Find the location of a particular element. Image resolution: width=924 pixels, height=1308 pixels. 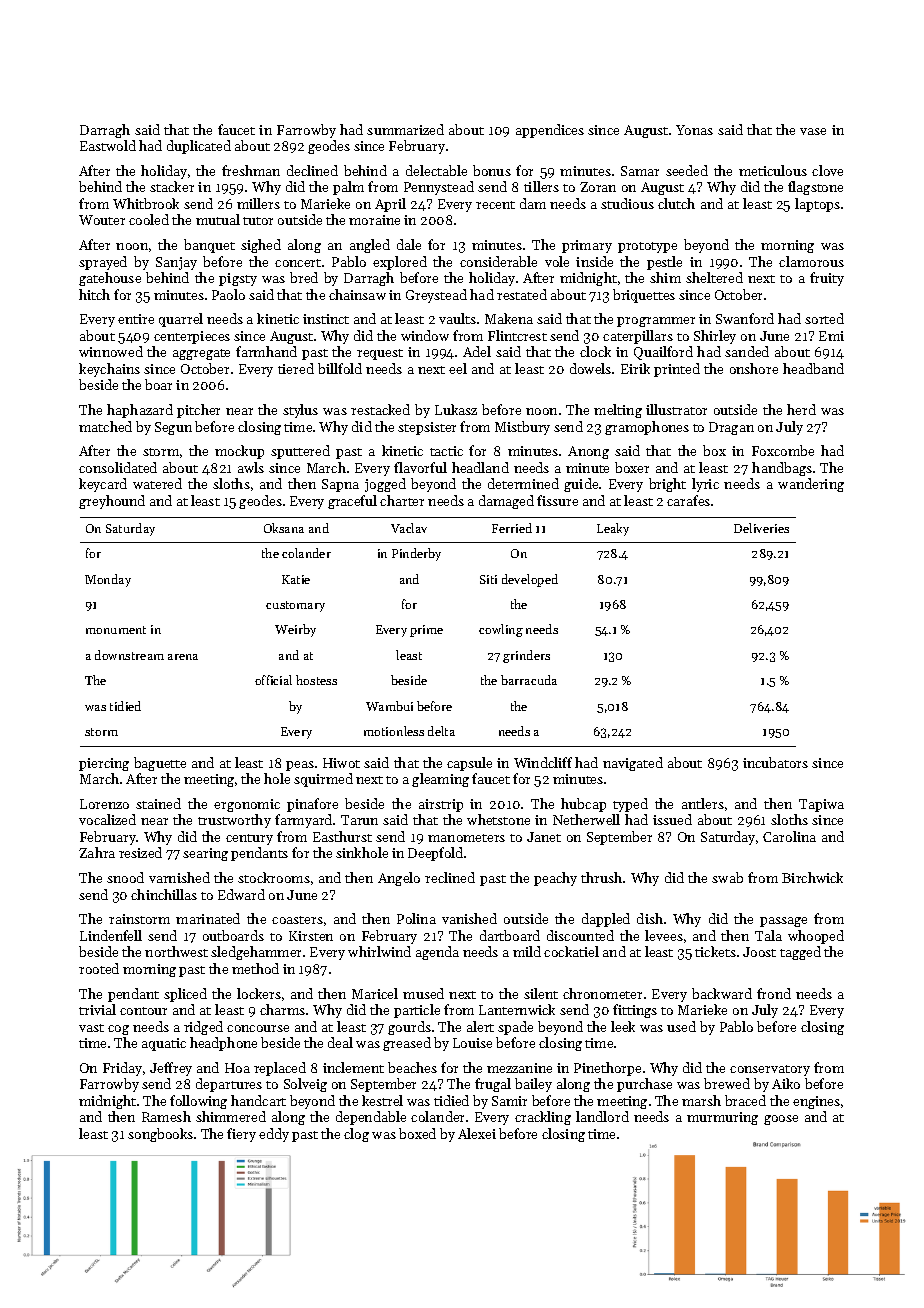

whooped is located at coordinates (816, 937).
